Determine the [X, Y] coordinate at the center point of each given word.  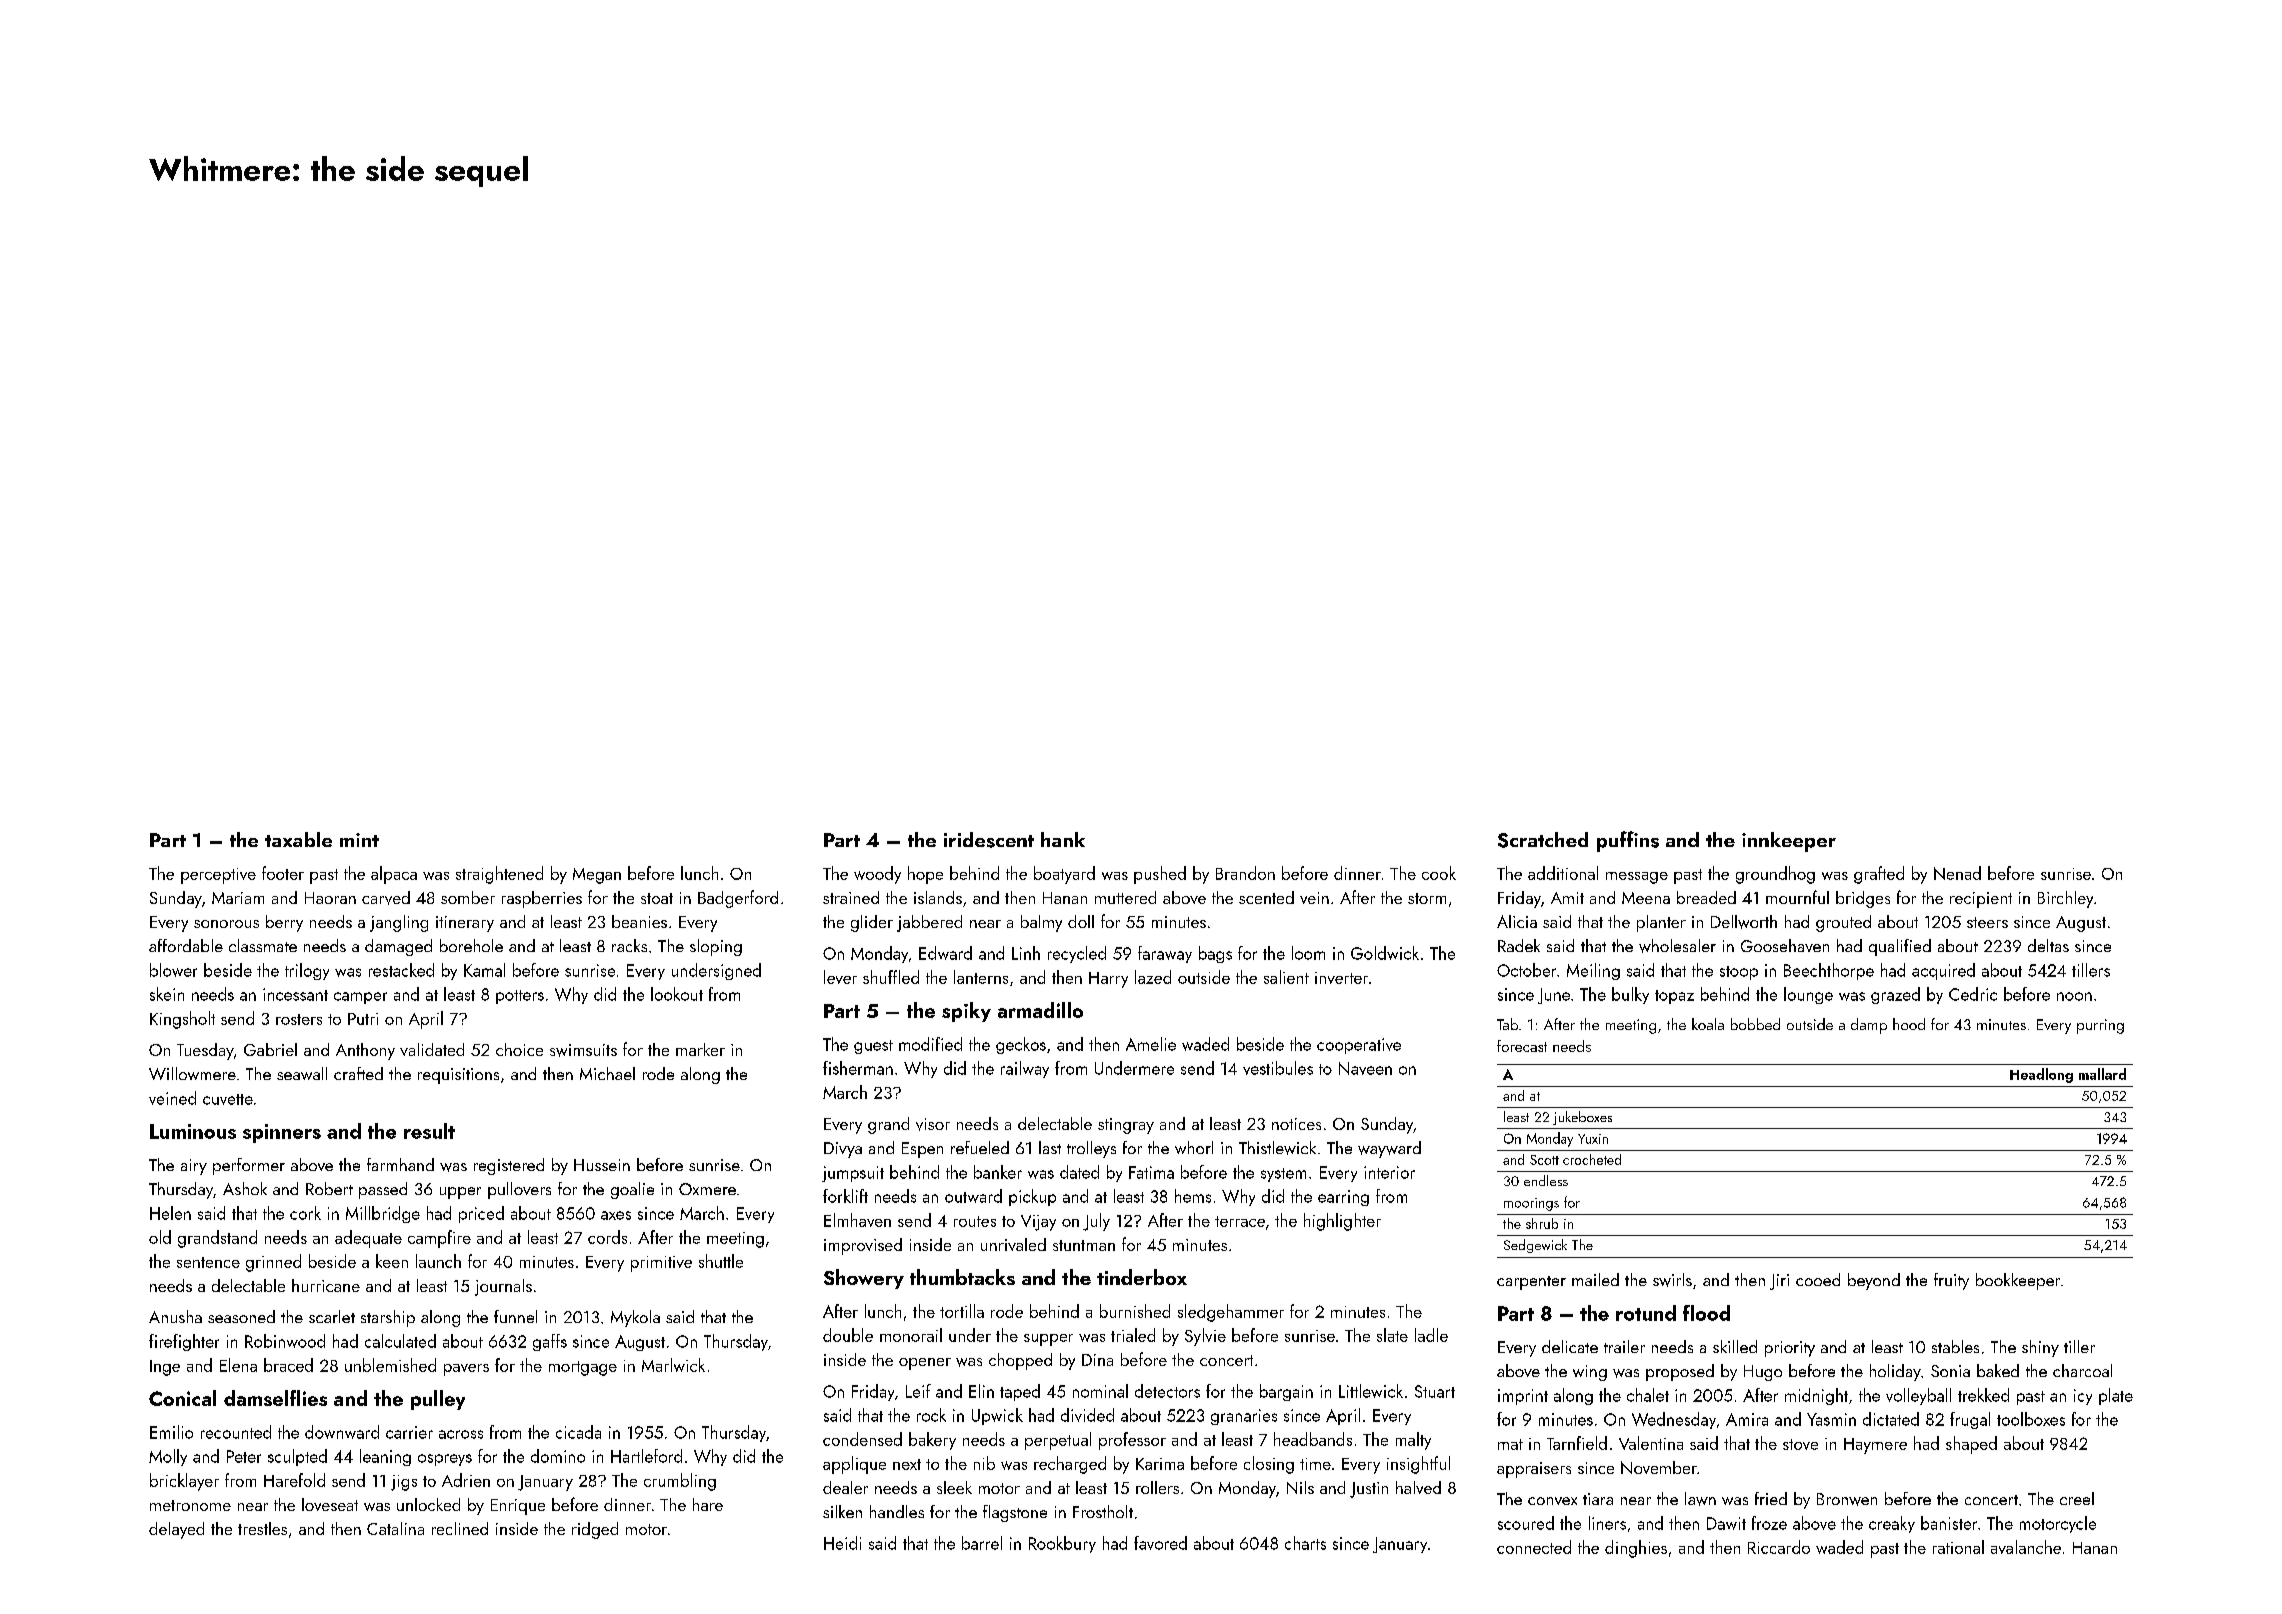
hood [1909, 1024]
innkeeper [1789, 842]
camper [360, 998]
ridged [595, 1530]
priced [481, 1214]
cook [1439, 873]
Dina [1097, 1360]
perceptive [218, 876]
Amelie [1151, 1044]
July [1096, 1222]
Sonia [1950, 1371]
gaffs [550, 1342]
